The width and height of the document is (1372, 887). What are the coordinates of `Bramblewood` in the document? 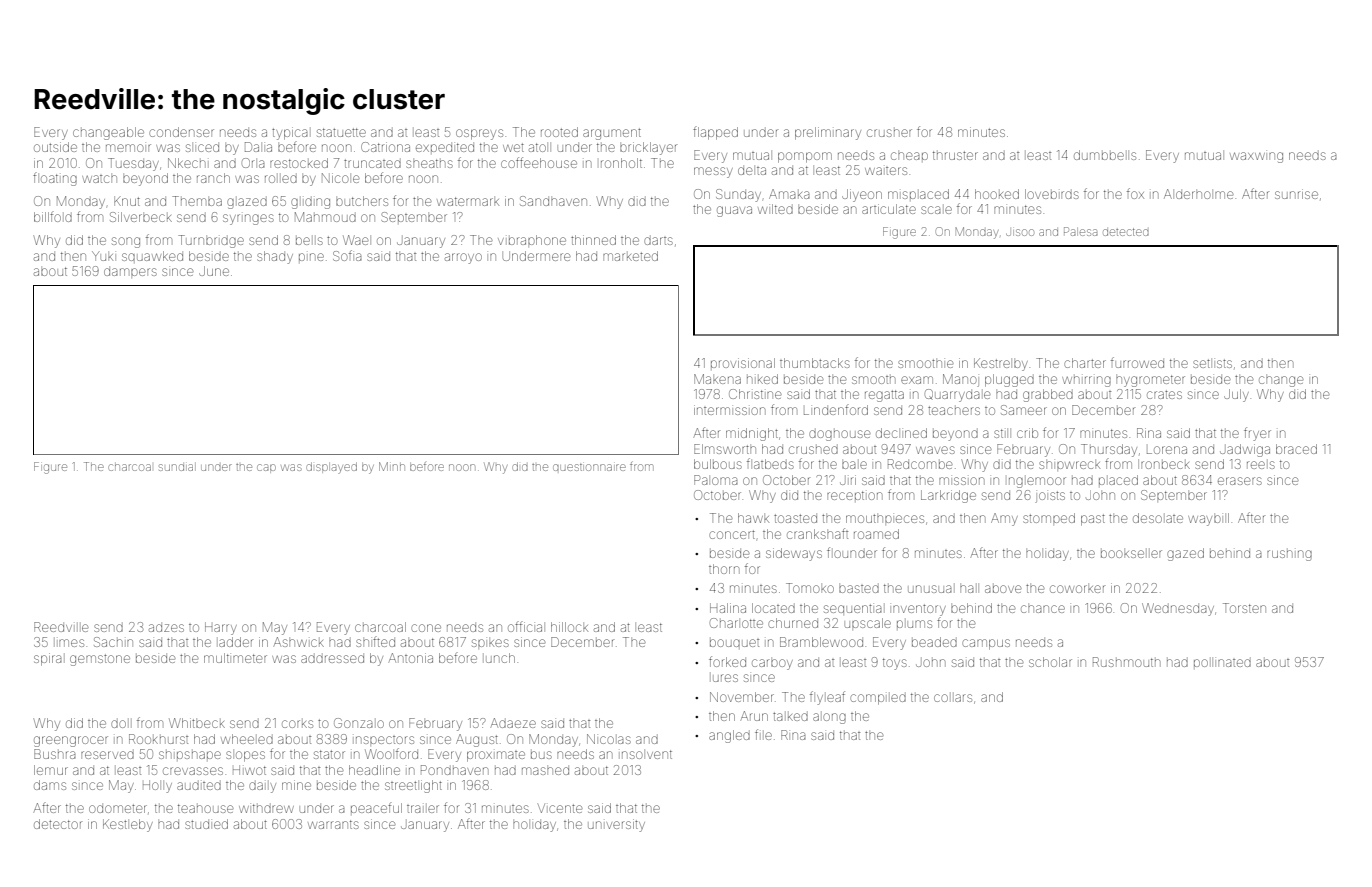 It's located at (821, 642).
